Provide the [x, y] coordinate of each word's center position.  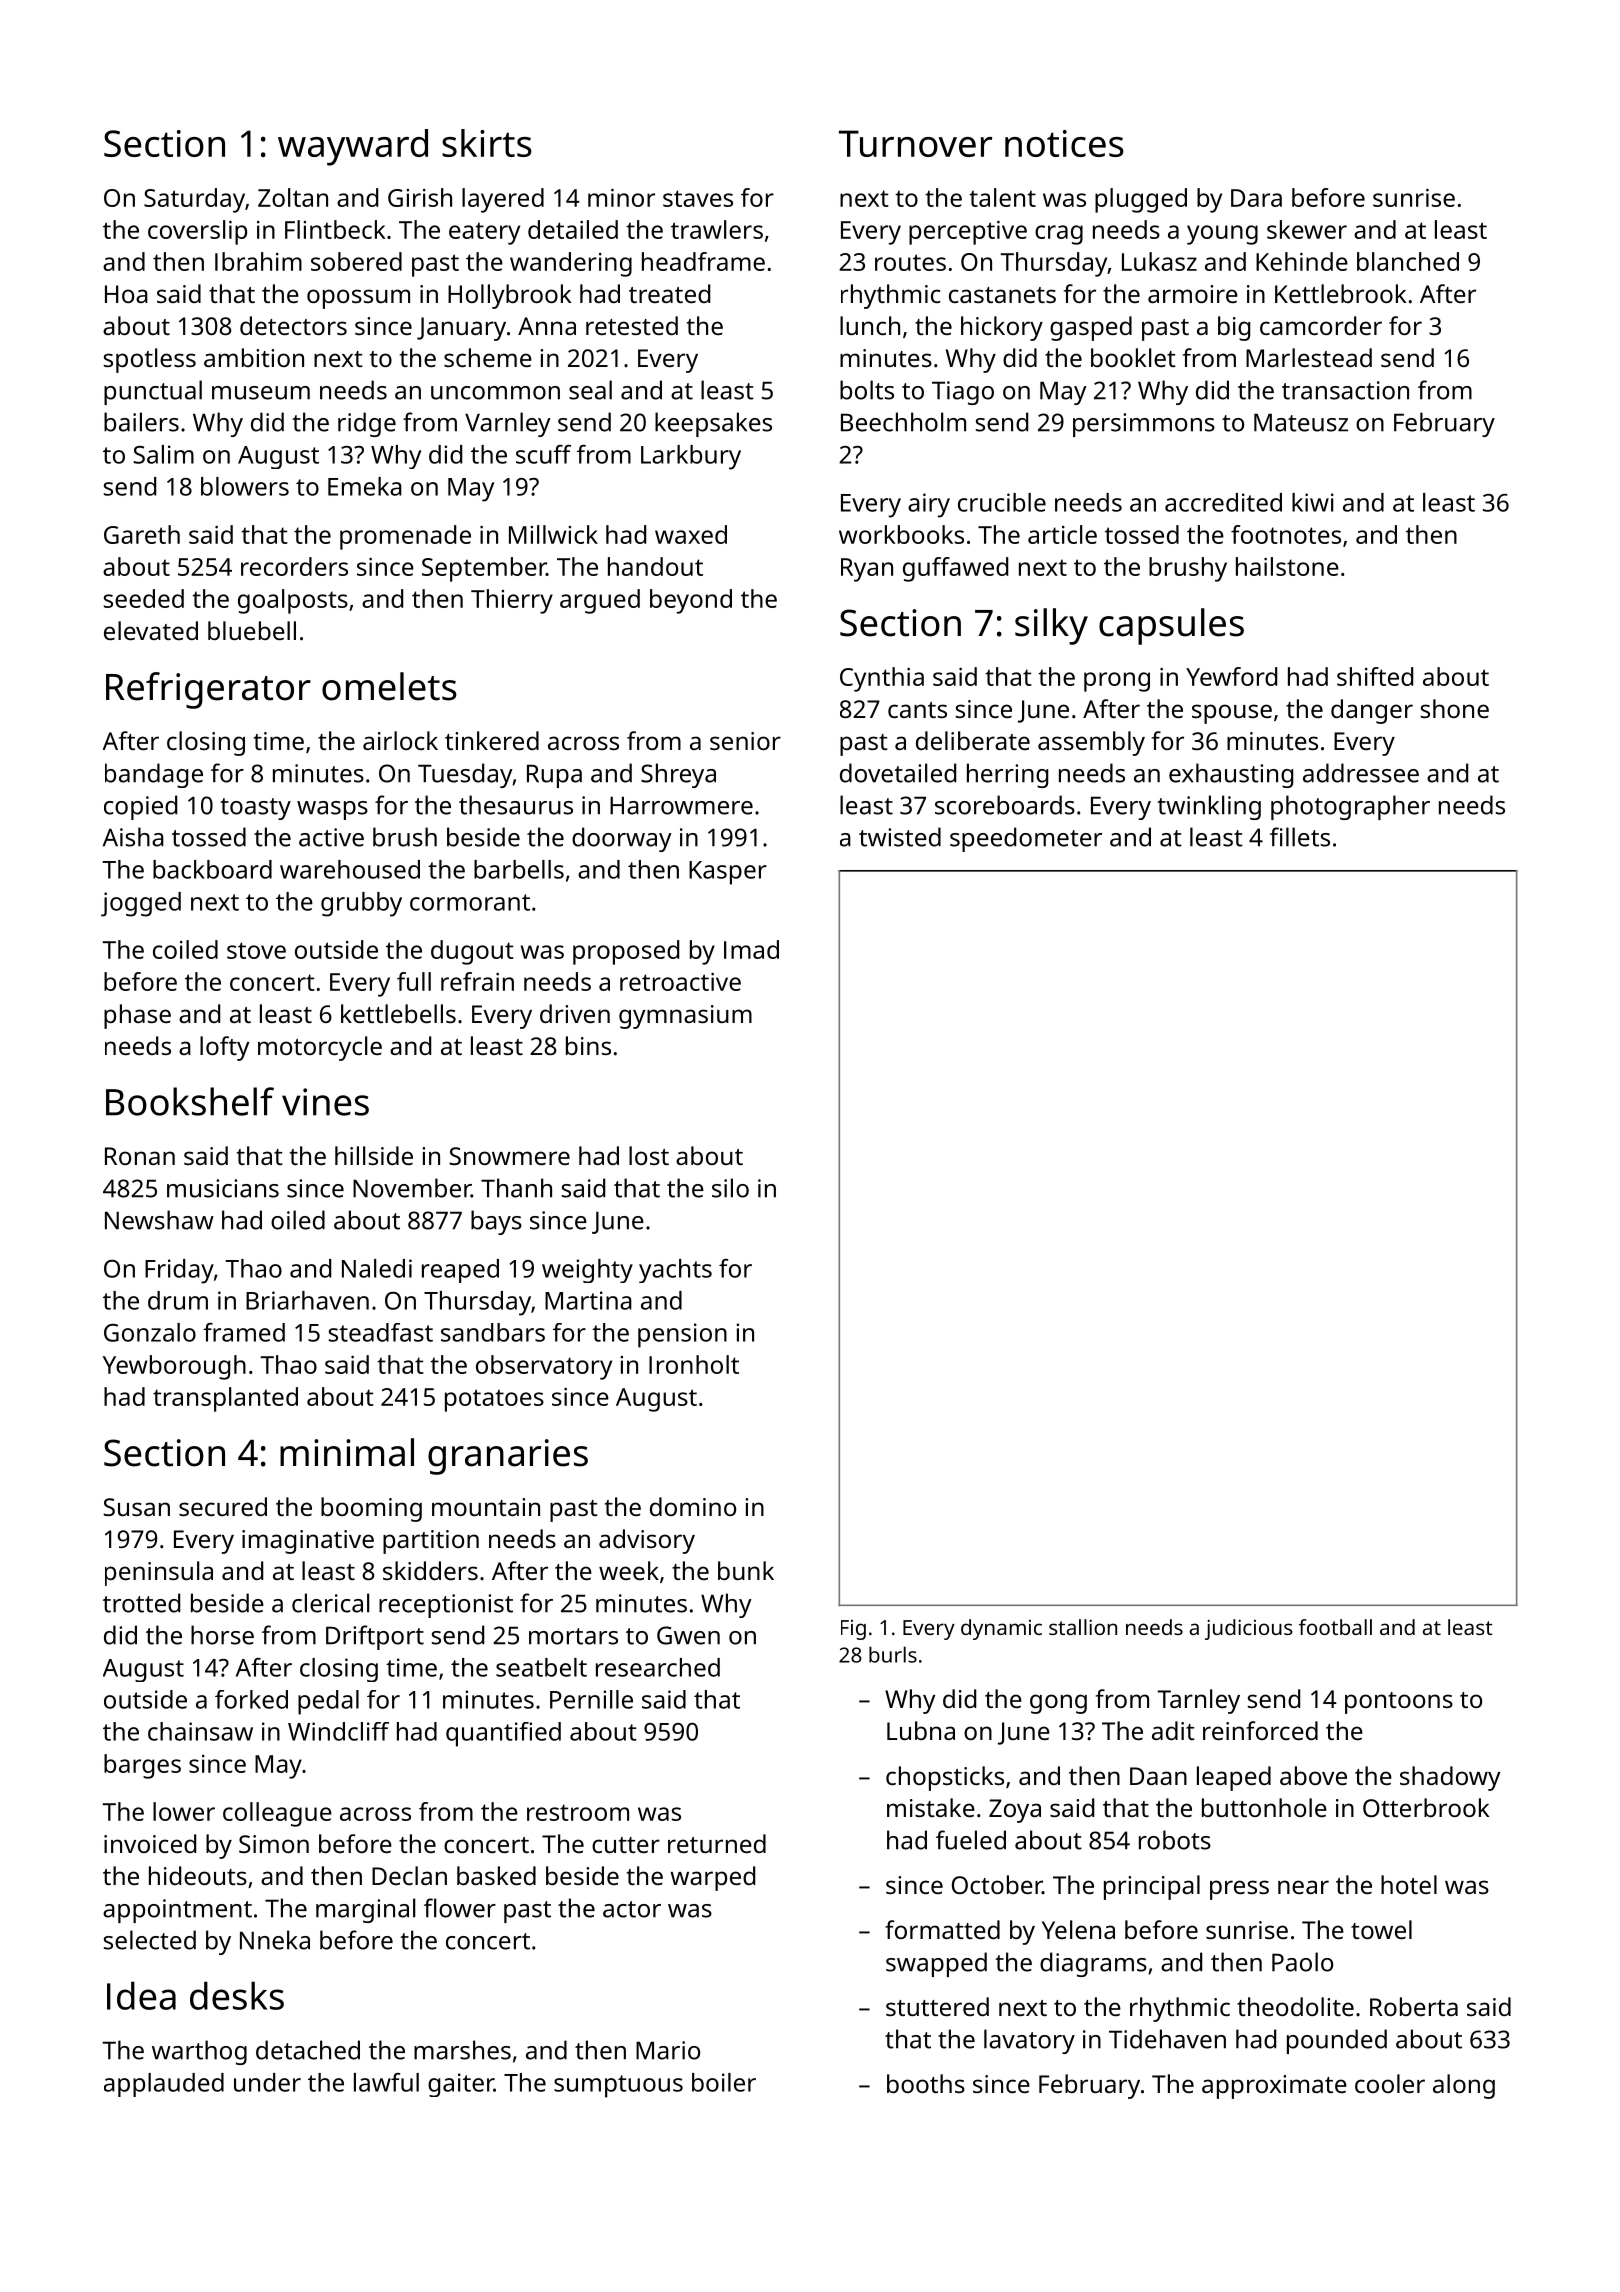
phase [137, 1016]
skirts [487, 143]
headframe [703, 261]
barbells [519, 869]
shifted [1375, 676]
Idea [141, 1995]
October [997, 1884]
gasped [1091, 328]
